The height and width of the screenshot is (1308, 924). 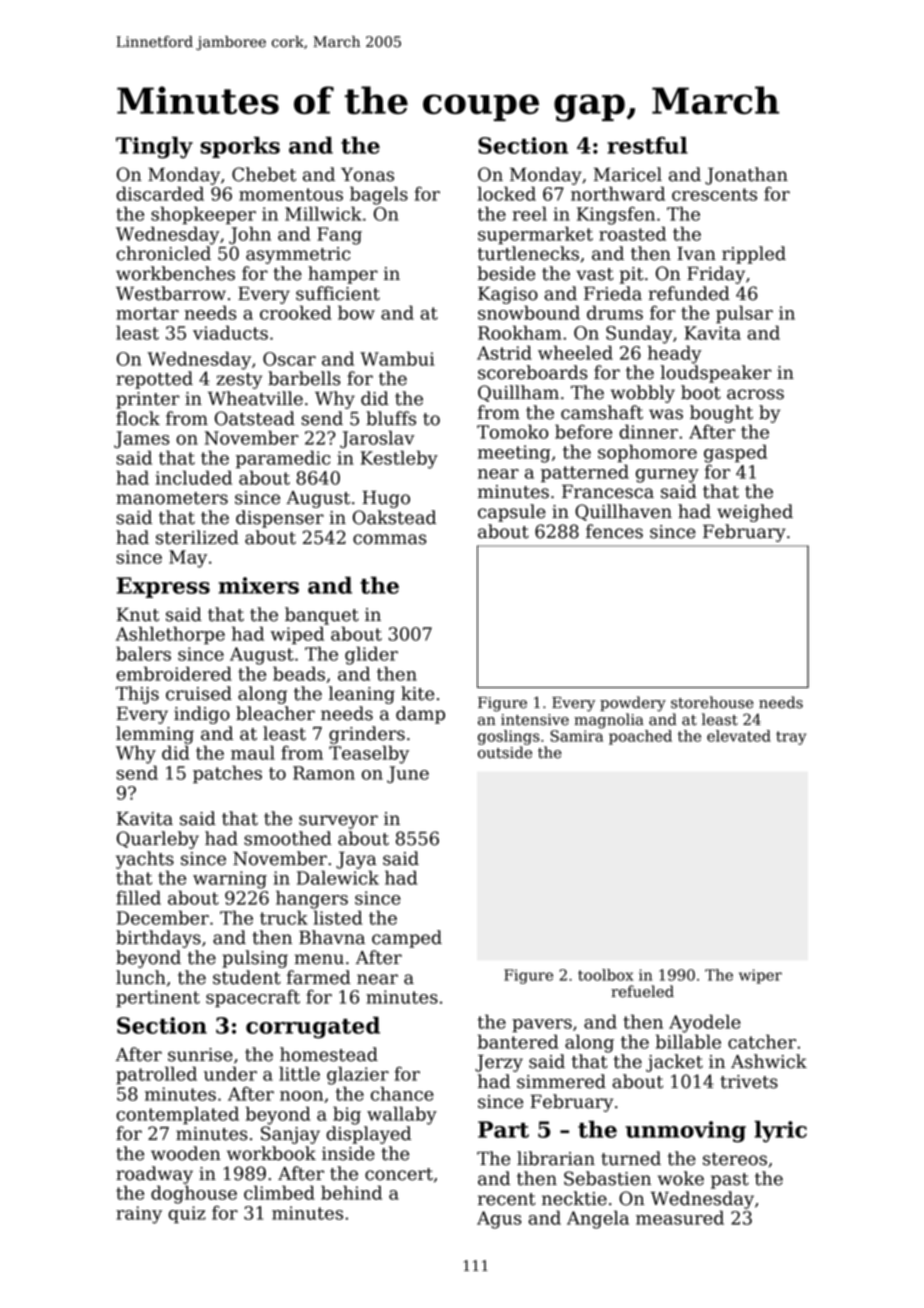 I want to click on December, so click(x=163, y=917).
